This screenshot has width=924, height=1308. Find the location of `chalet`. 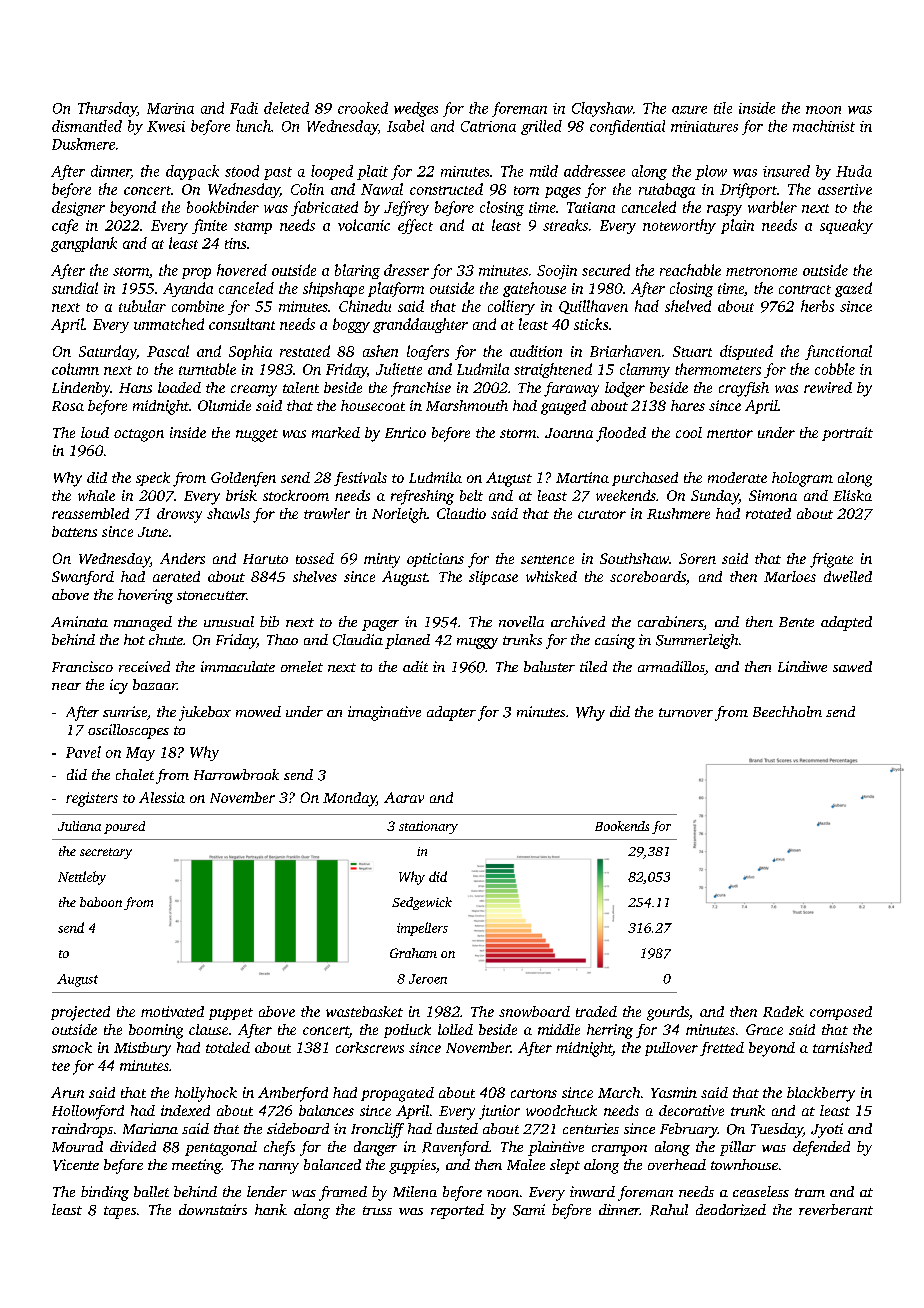

chalet is located at coordinates (135, 774).
